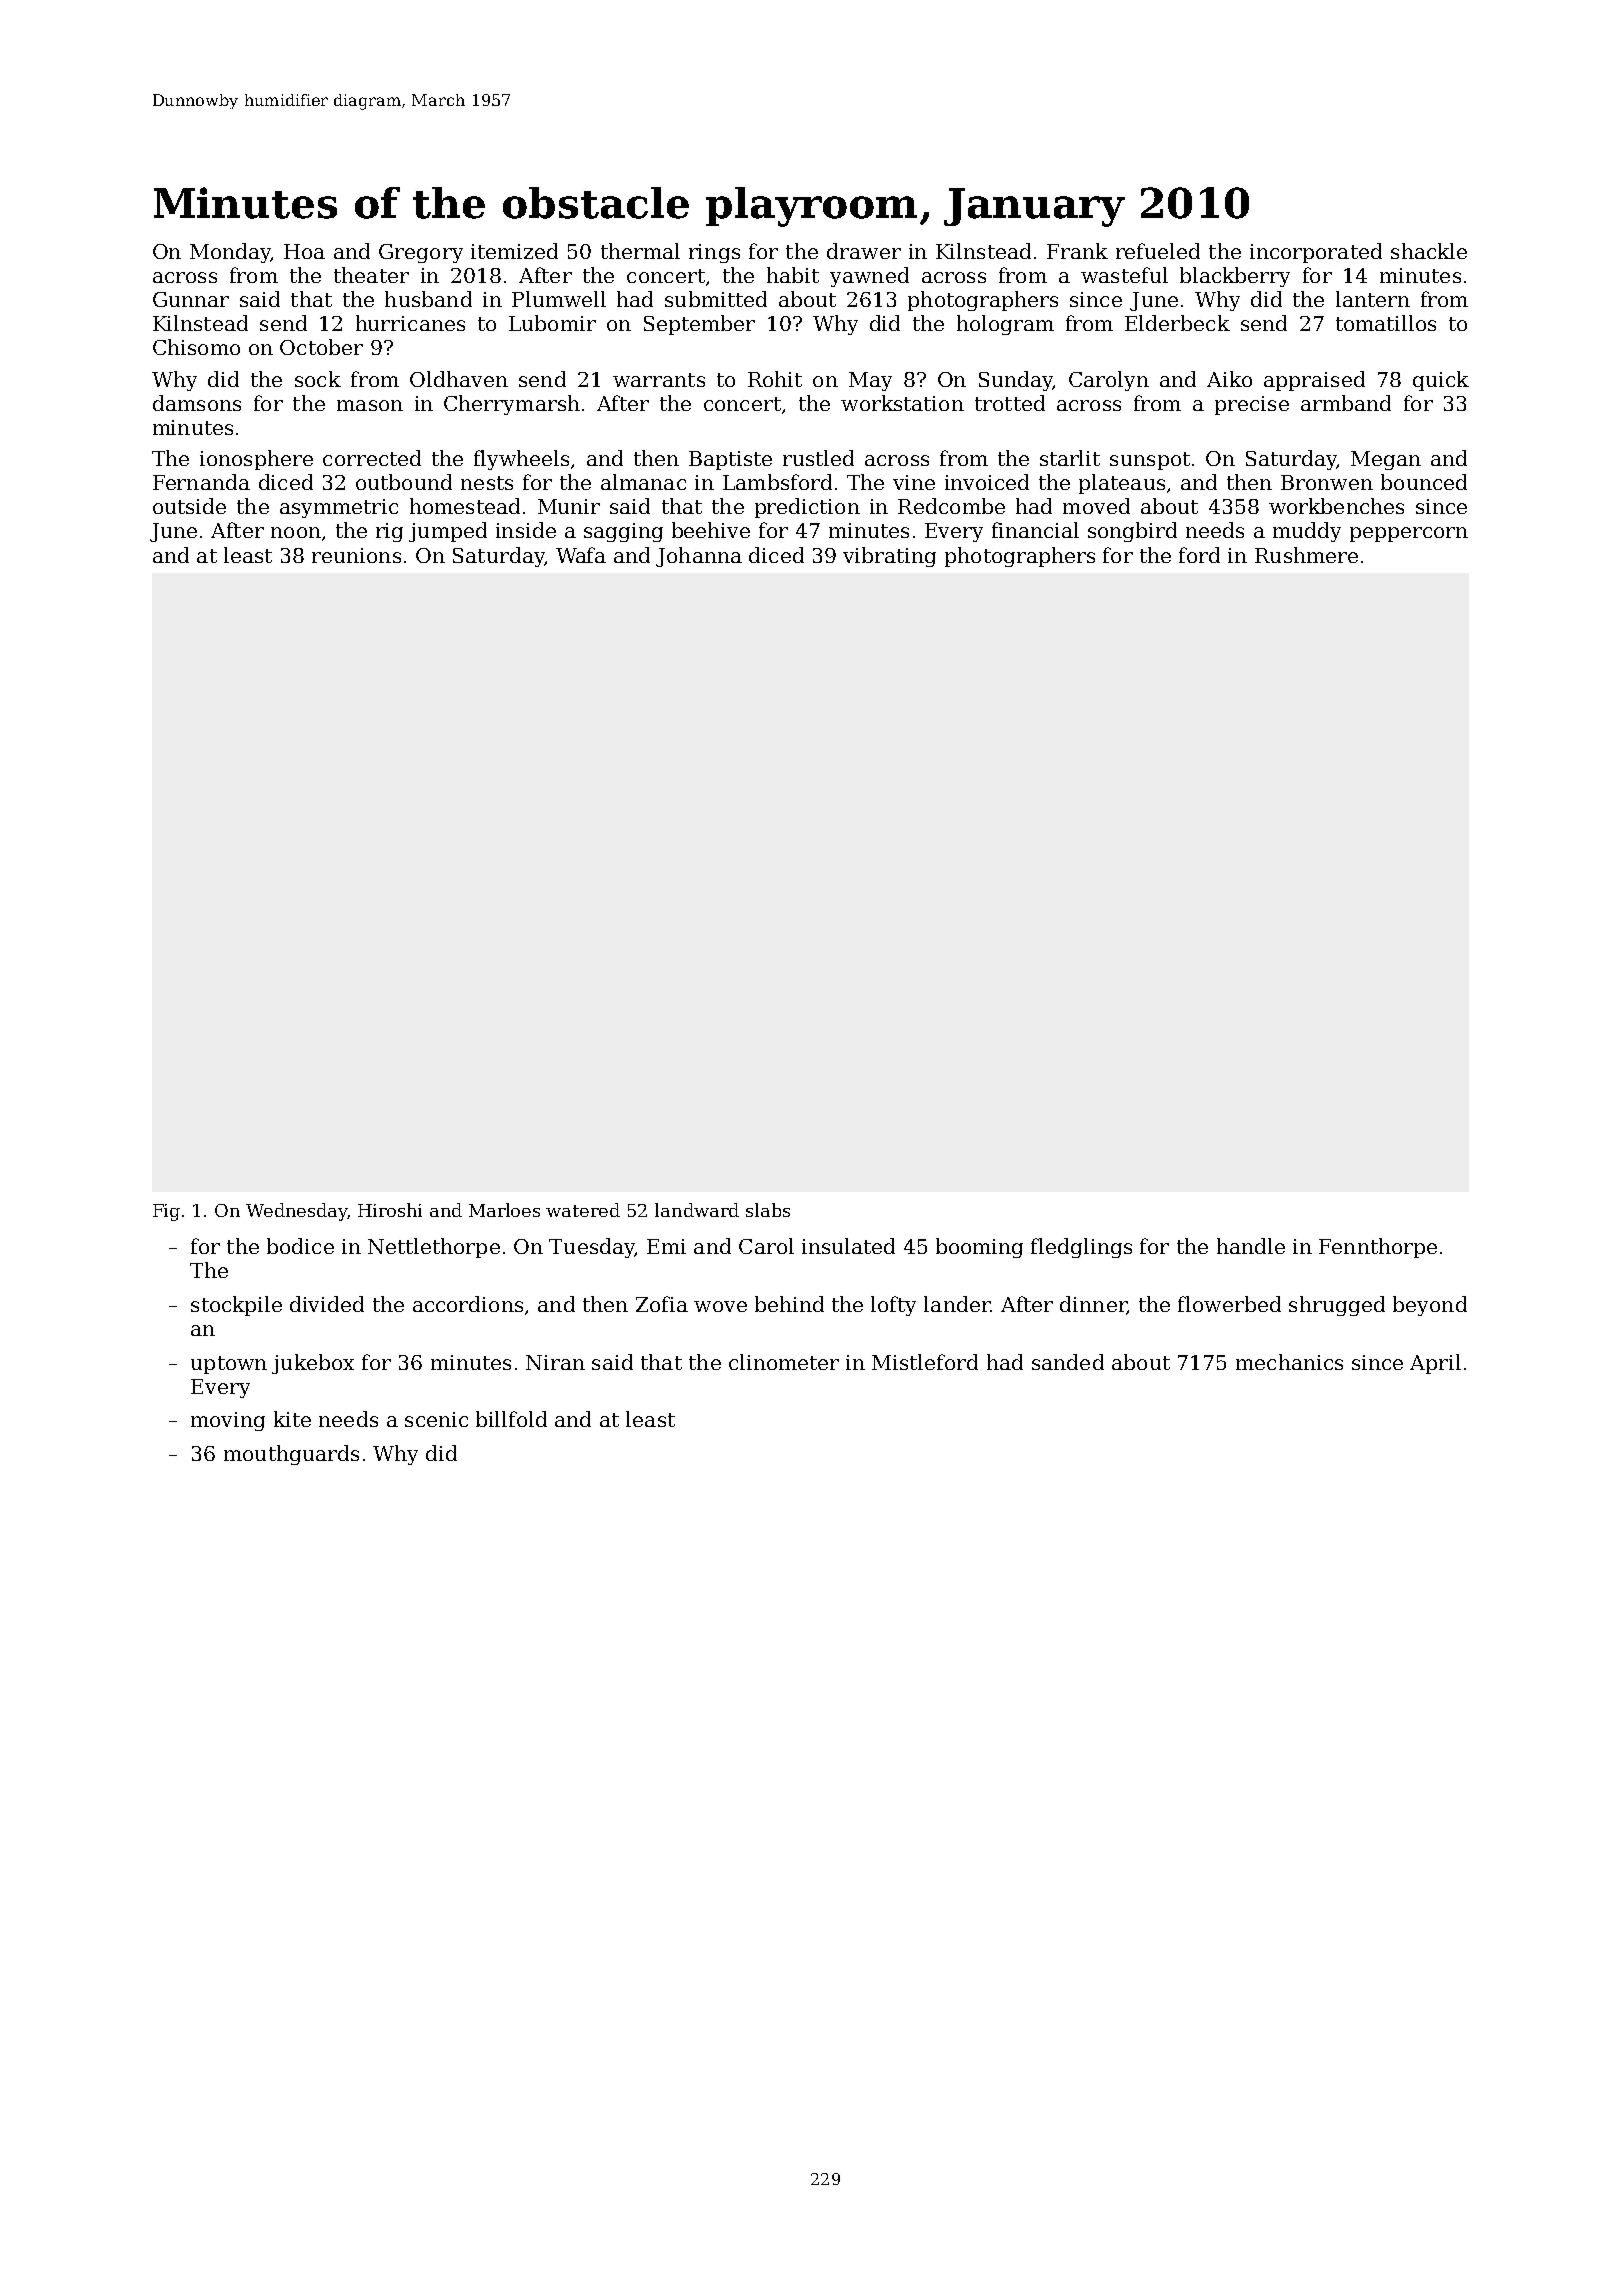  Describe the element at coordinates (1378, 1248) in the image. I see `Fennthorpe` at that location.
